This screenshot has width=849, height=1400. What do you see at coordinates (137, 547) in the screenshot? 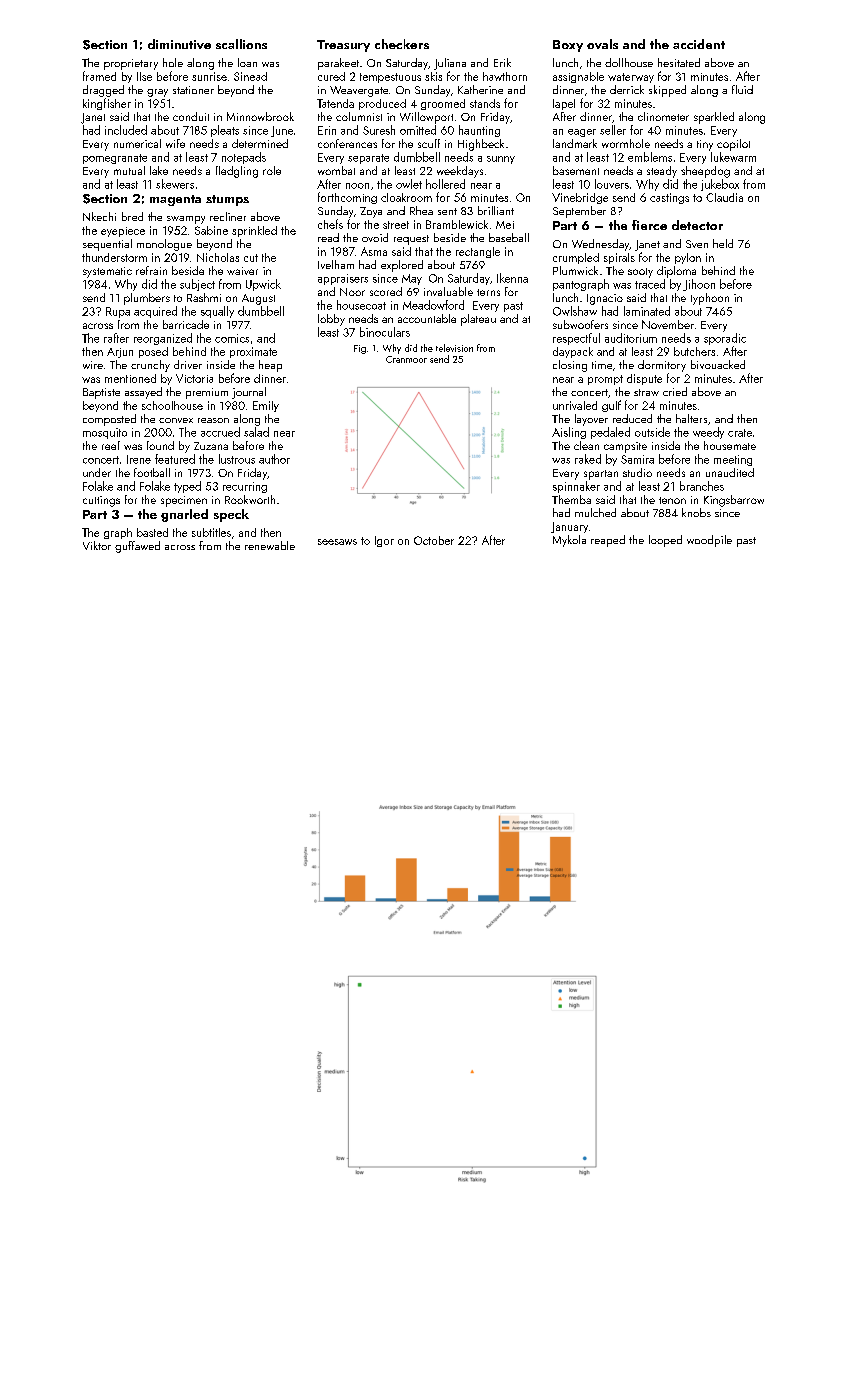
I see `guffawed` at bounding box center [137, 547].
